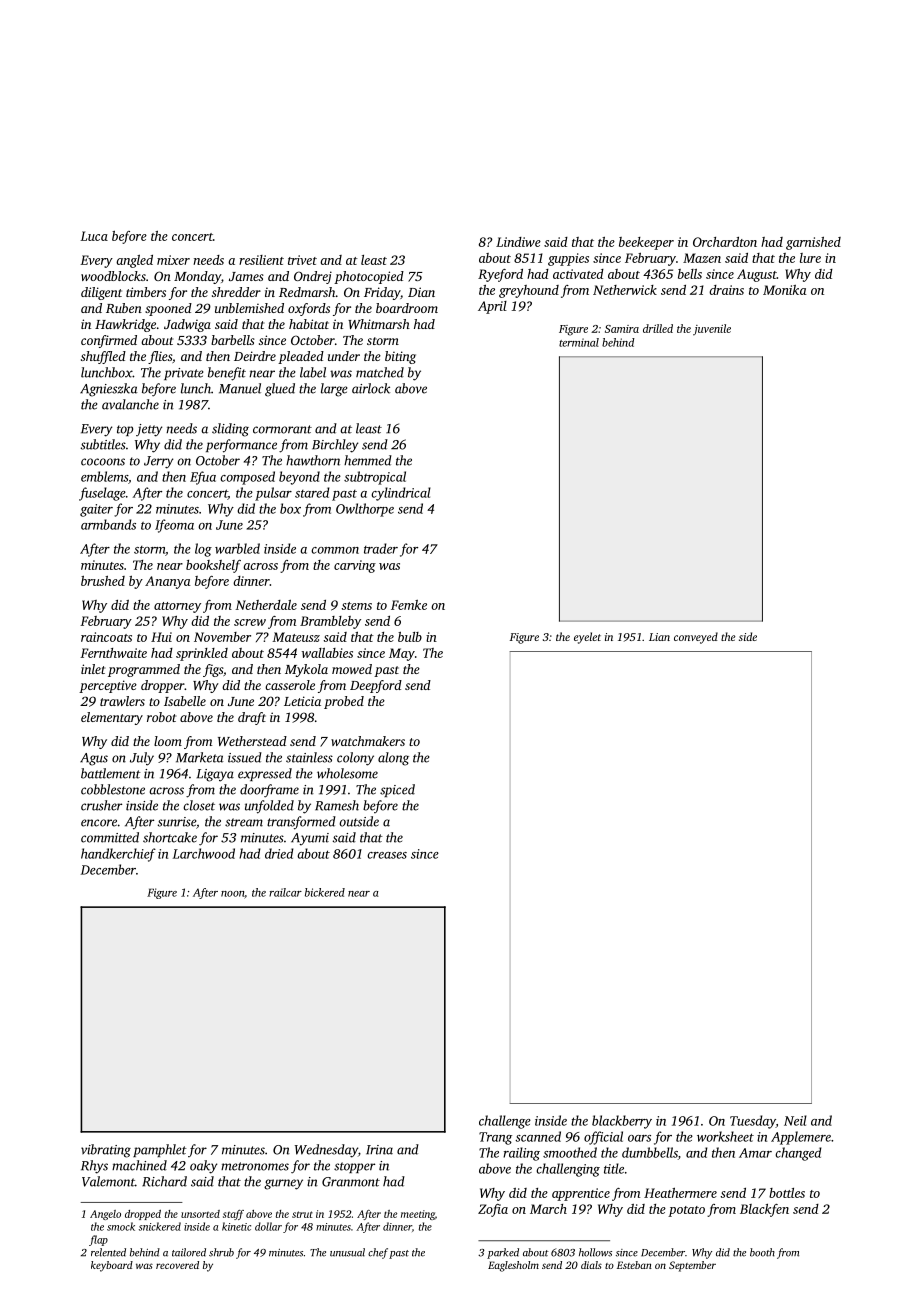 This image has height=1308, width=924. Describe the element at coordinates (103, 581) in the image. I see `brushed` at that location.
